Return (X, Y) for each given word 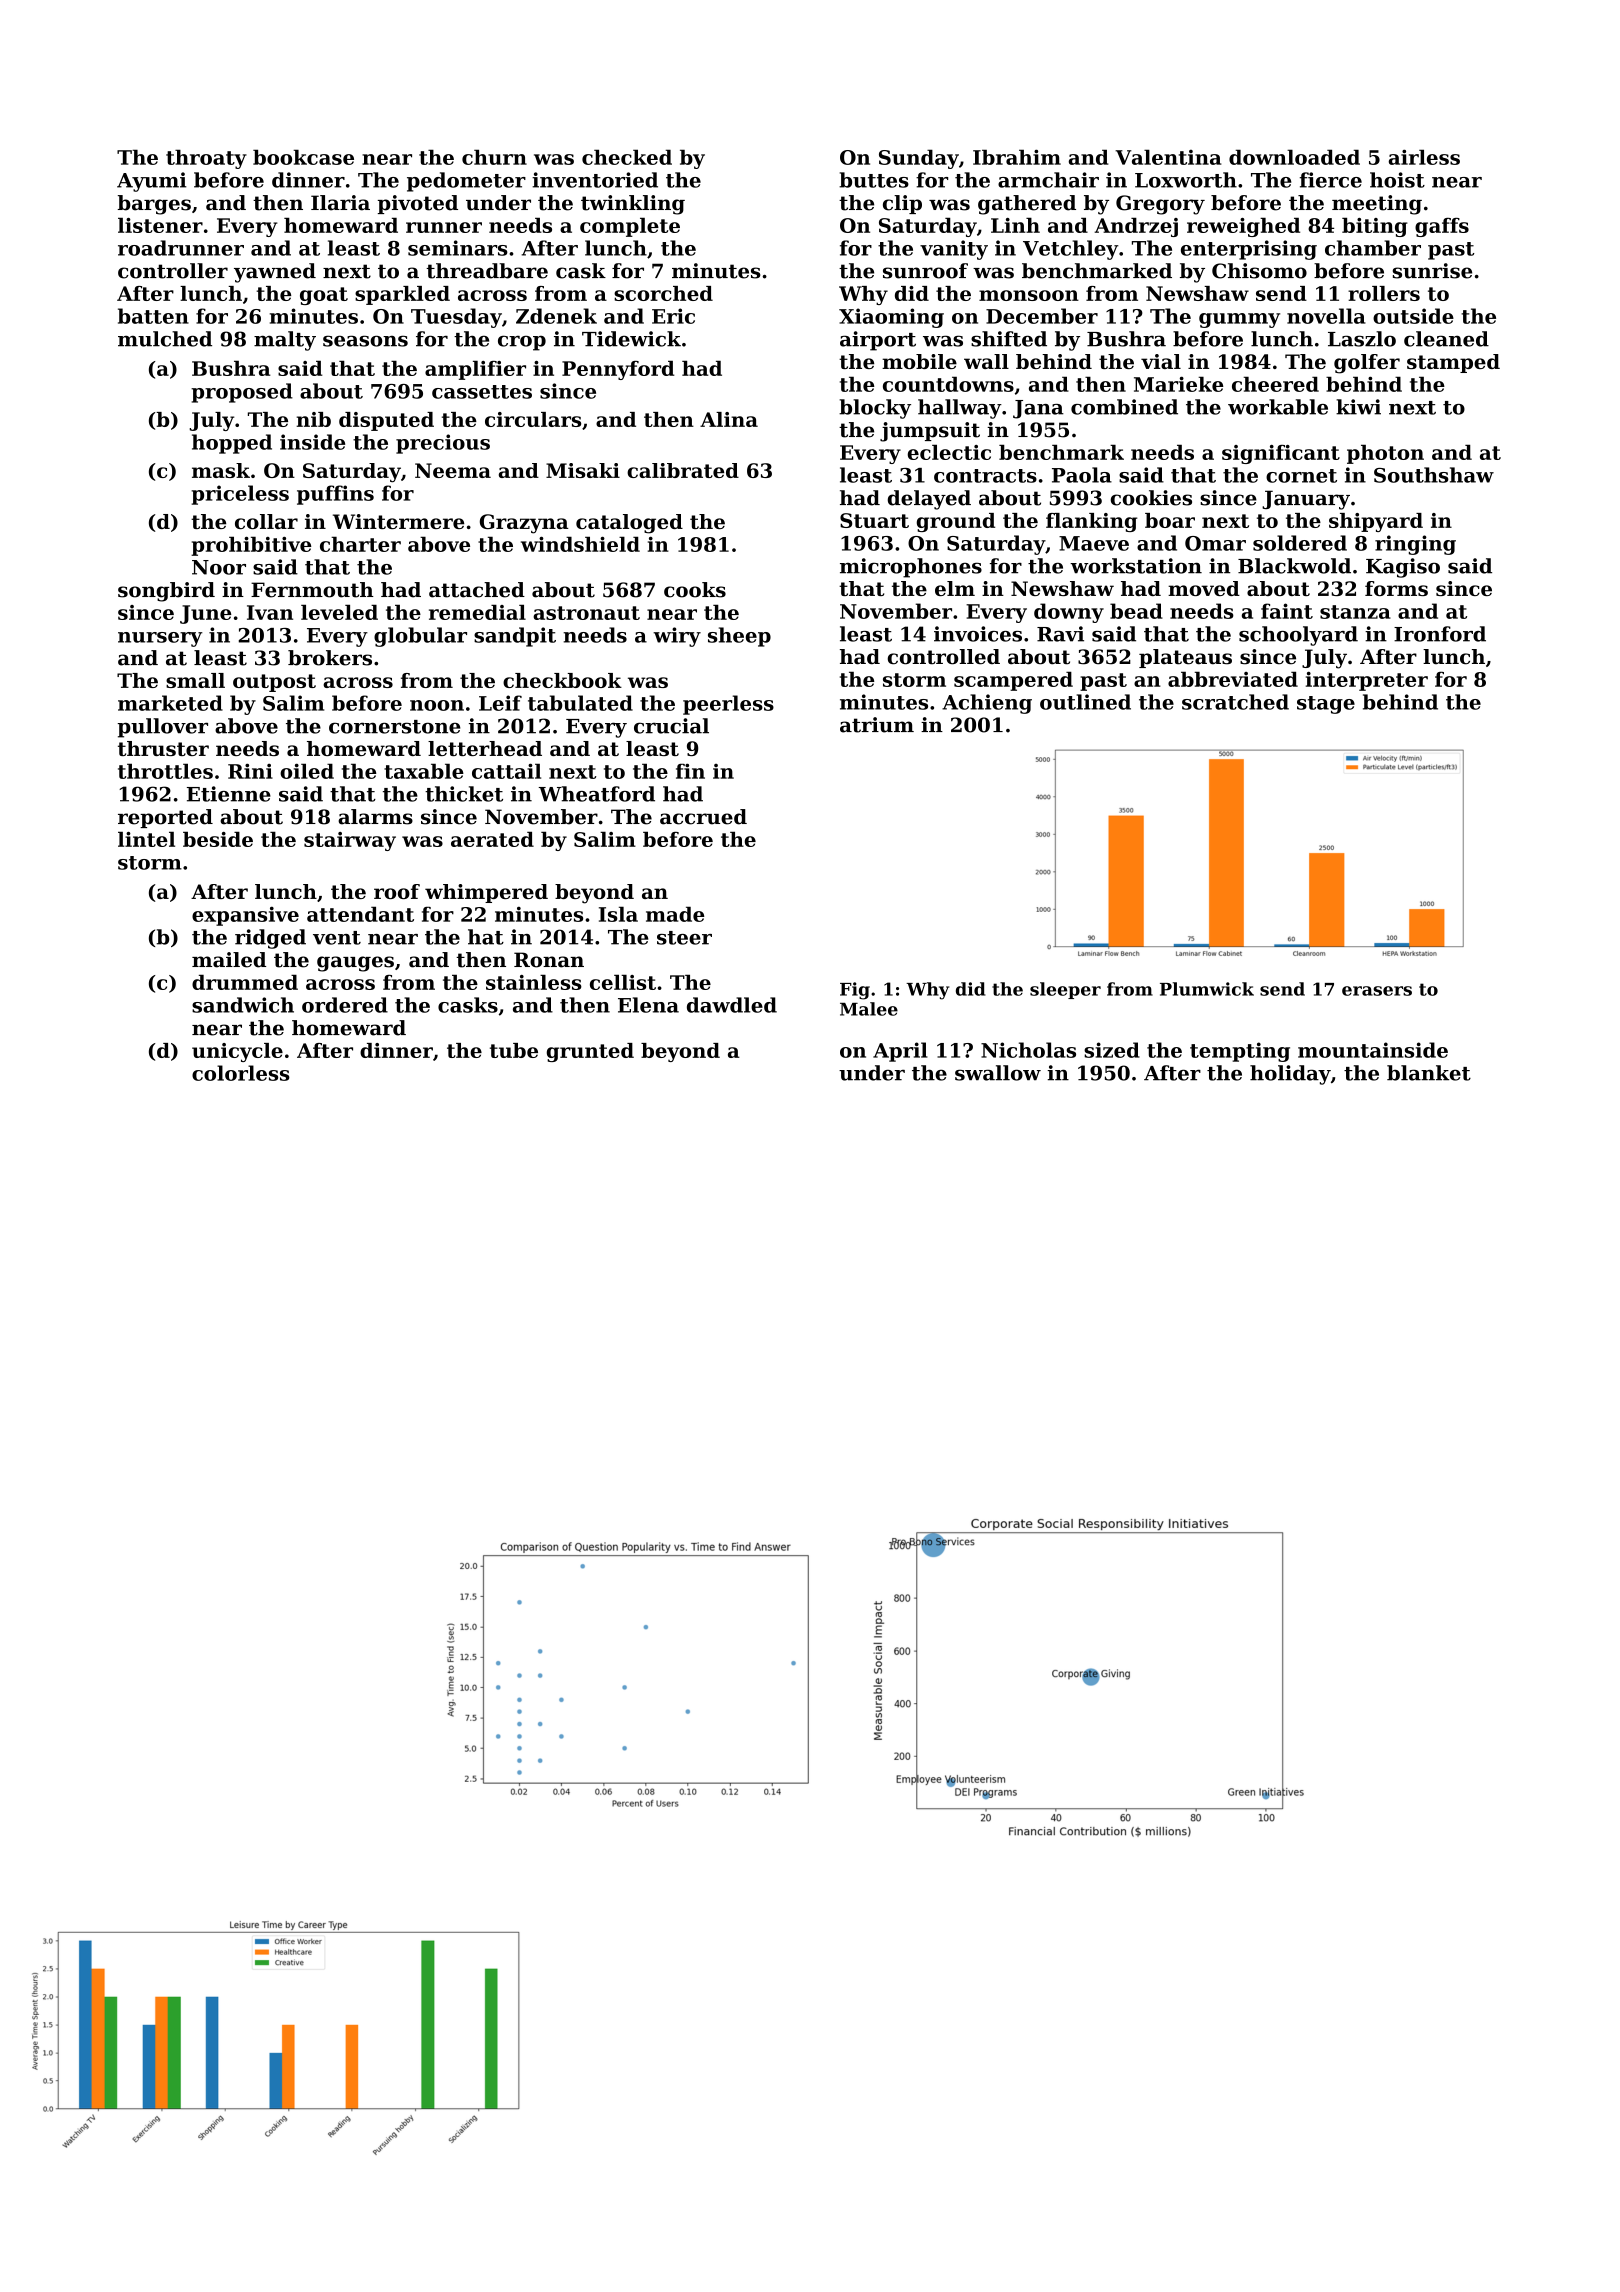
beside (218, 839)
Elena (648, 1005)
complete (630, 227)
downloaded (1294, 157)
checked (627, 157)
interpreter (1367, 681)
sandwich (243, 1005)
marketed (170, 703)
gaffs (1442, 227)
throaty (206, 159)
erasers (1377, 991)
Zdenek (556, 316)
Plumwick (1207, 989)
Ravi (1060, 634)
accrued (703, 817)
